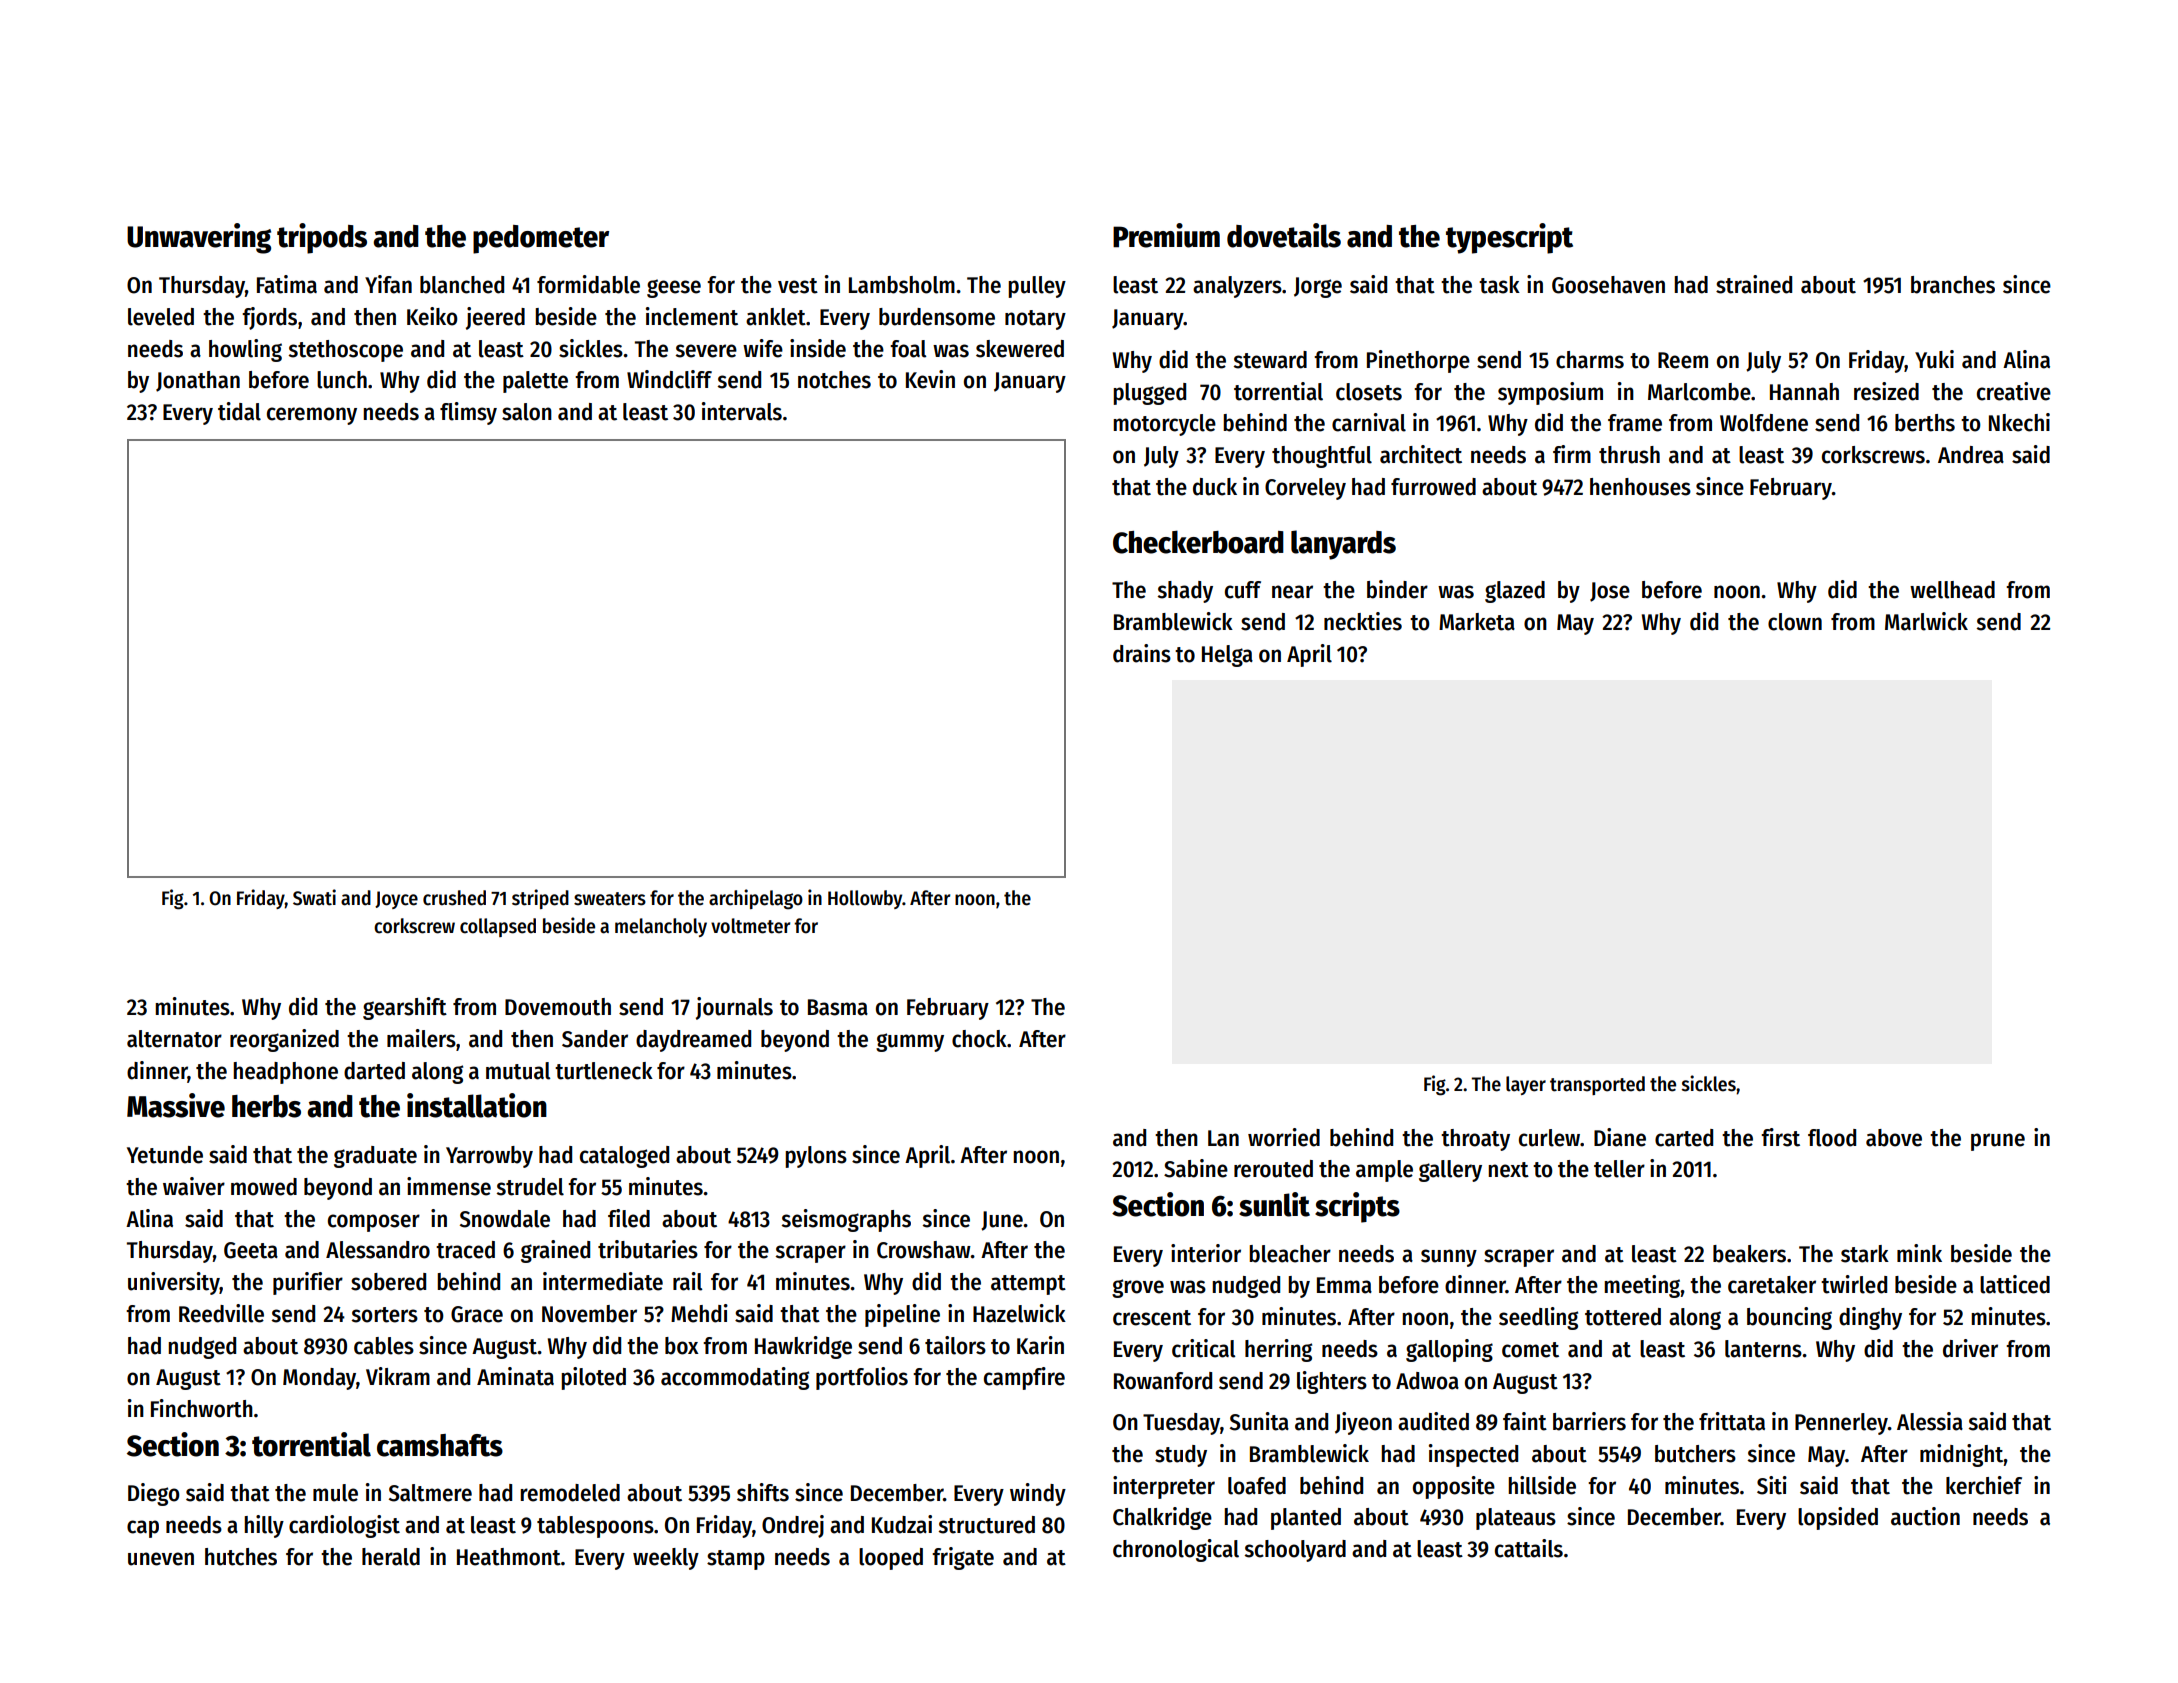 This screenshot has width=2178, height=1683. What do you see at coordinates (1227, 656) in the screenshot?
I see `Helga` at bounding box center [1227, 656].
